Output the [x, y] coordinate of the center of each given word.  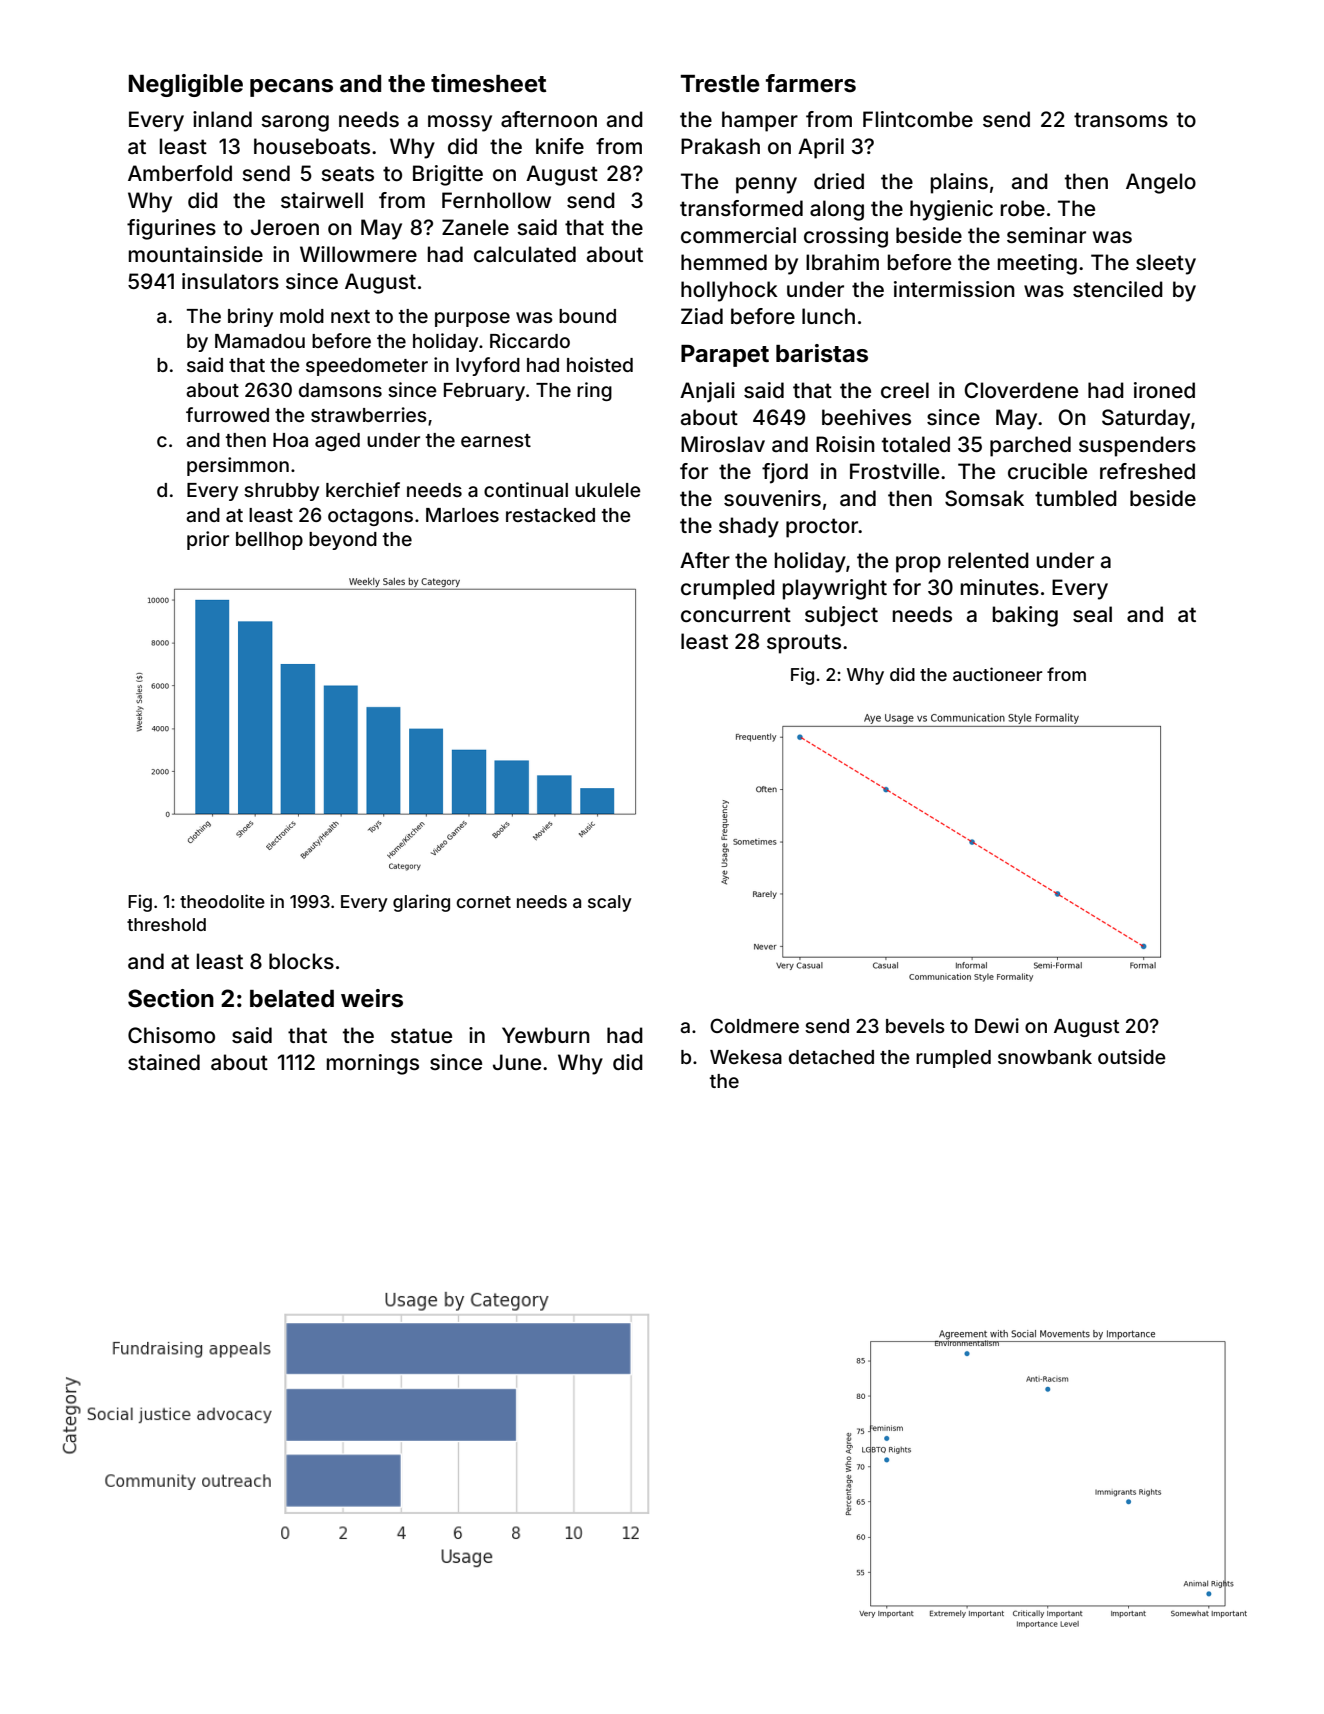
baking [1025, 616]
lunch [828, 316]
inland [222, 119]
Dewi [997, 1025]
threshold [166, 924]
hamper [760, 121]
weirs [372, 998]
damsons [340, 390]
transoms [1121, 119]
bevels [915, 1026]
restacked [550, 515]
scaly [610, 903]
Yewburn [546, 1035]
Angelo [1161, 183]
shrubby [281, 492]
